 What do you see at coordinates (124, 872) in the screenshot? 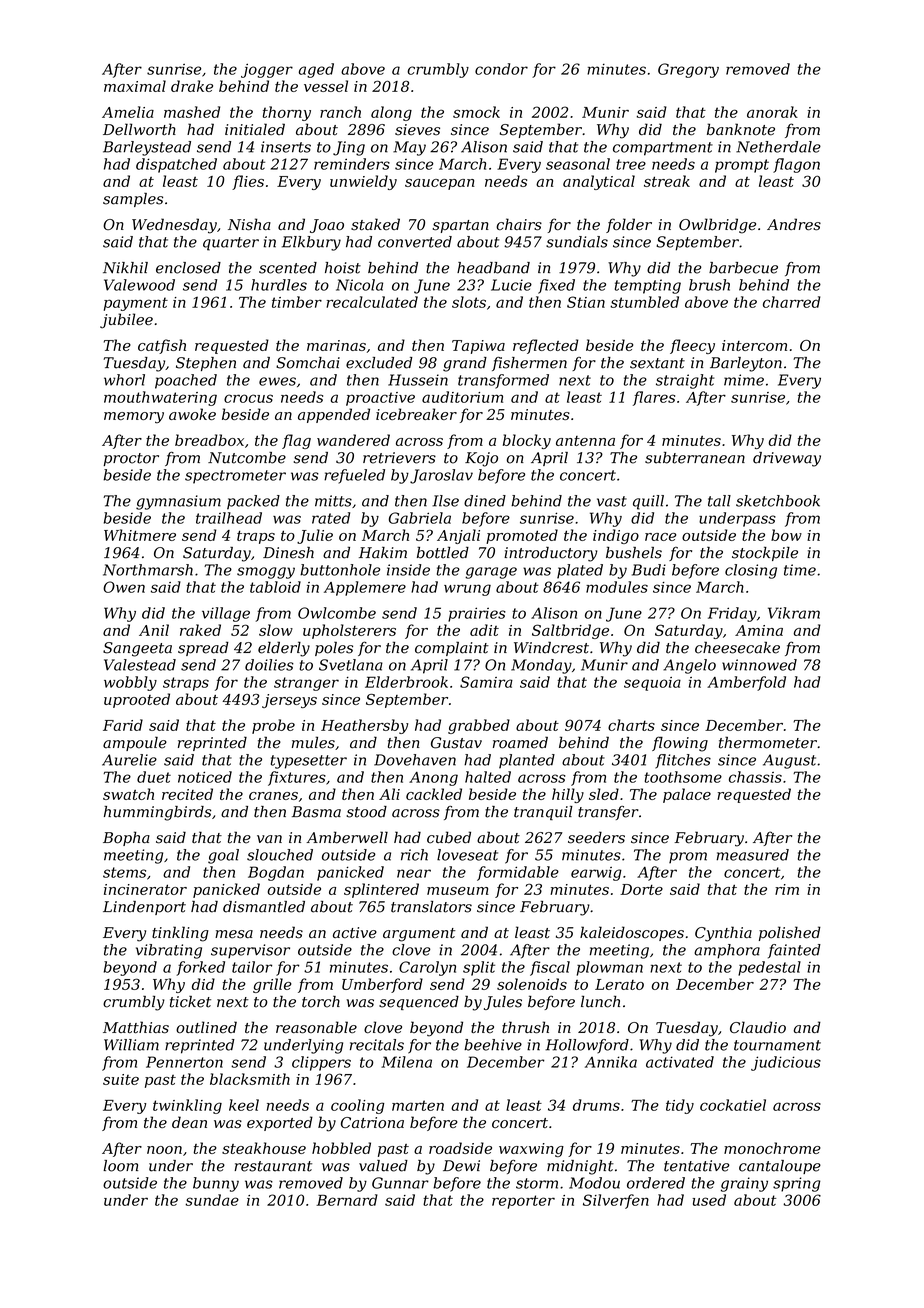
I see `stems` at bounding box center [124, 872].
